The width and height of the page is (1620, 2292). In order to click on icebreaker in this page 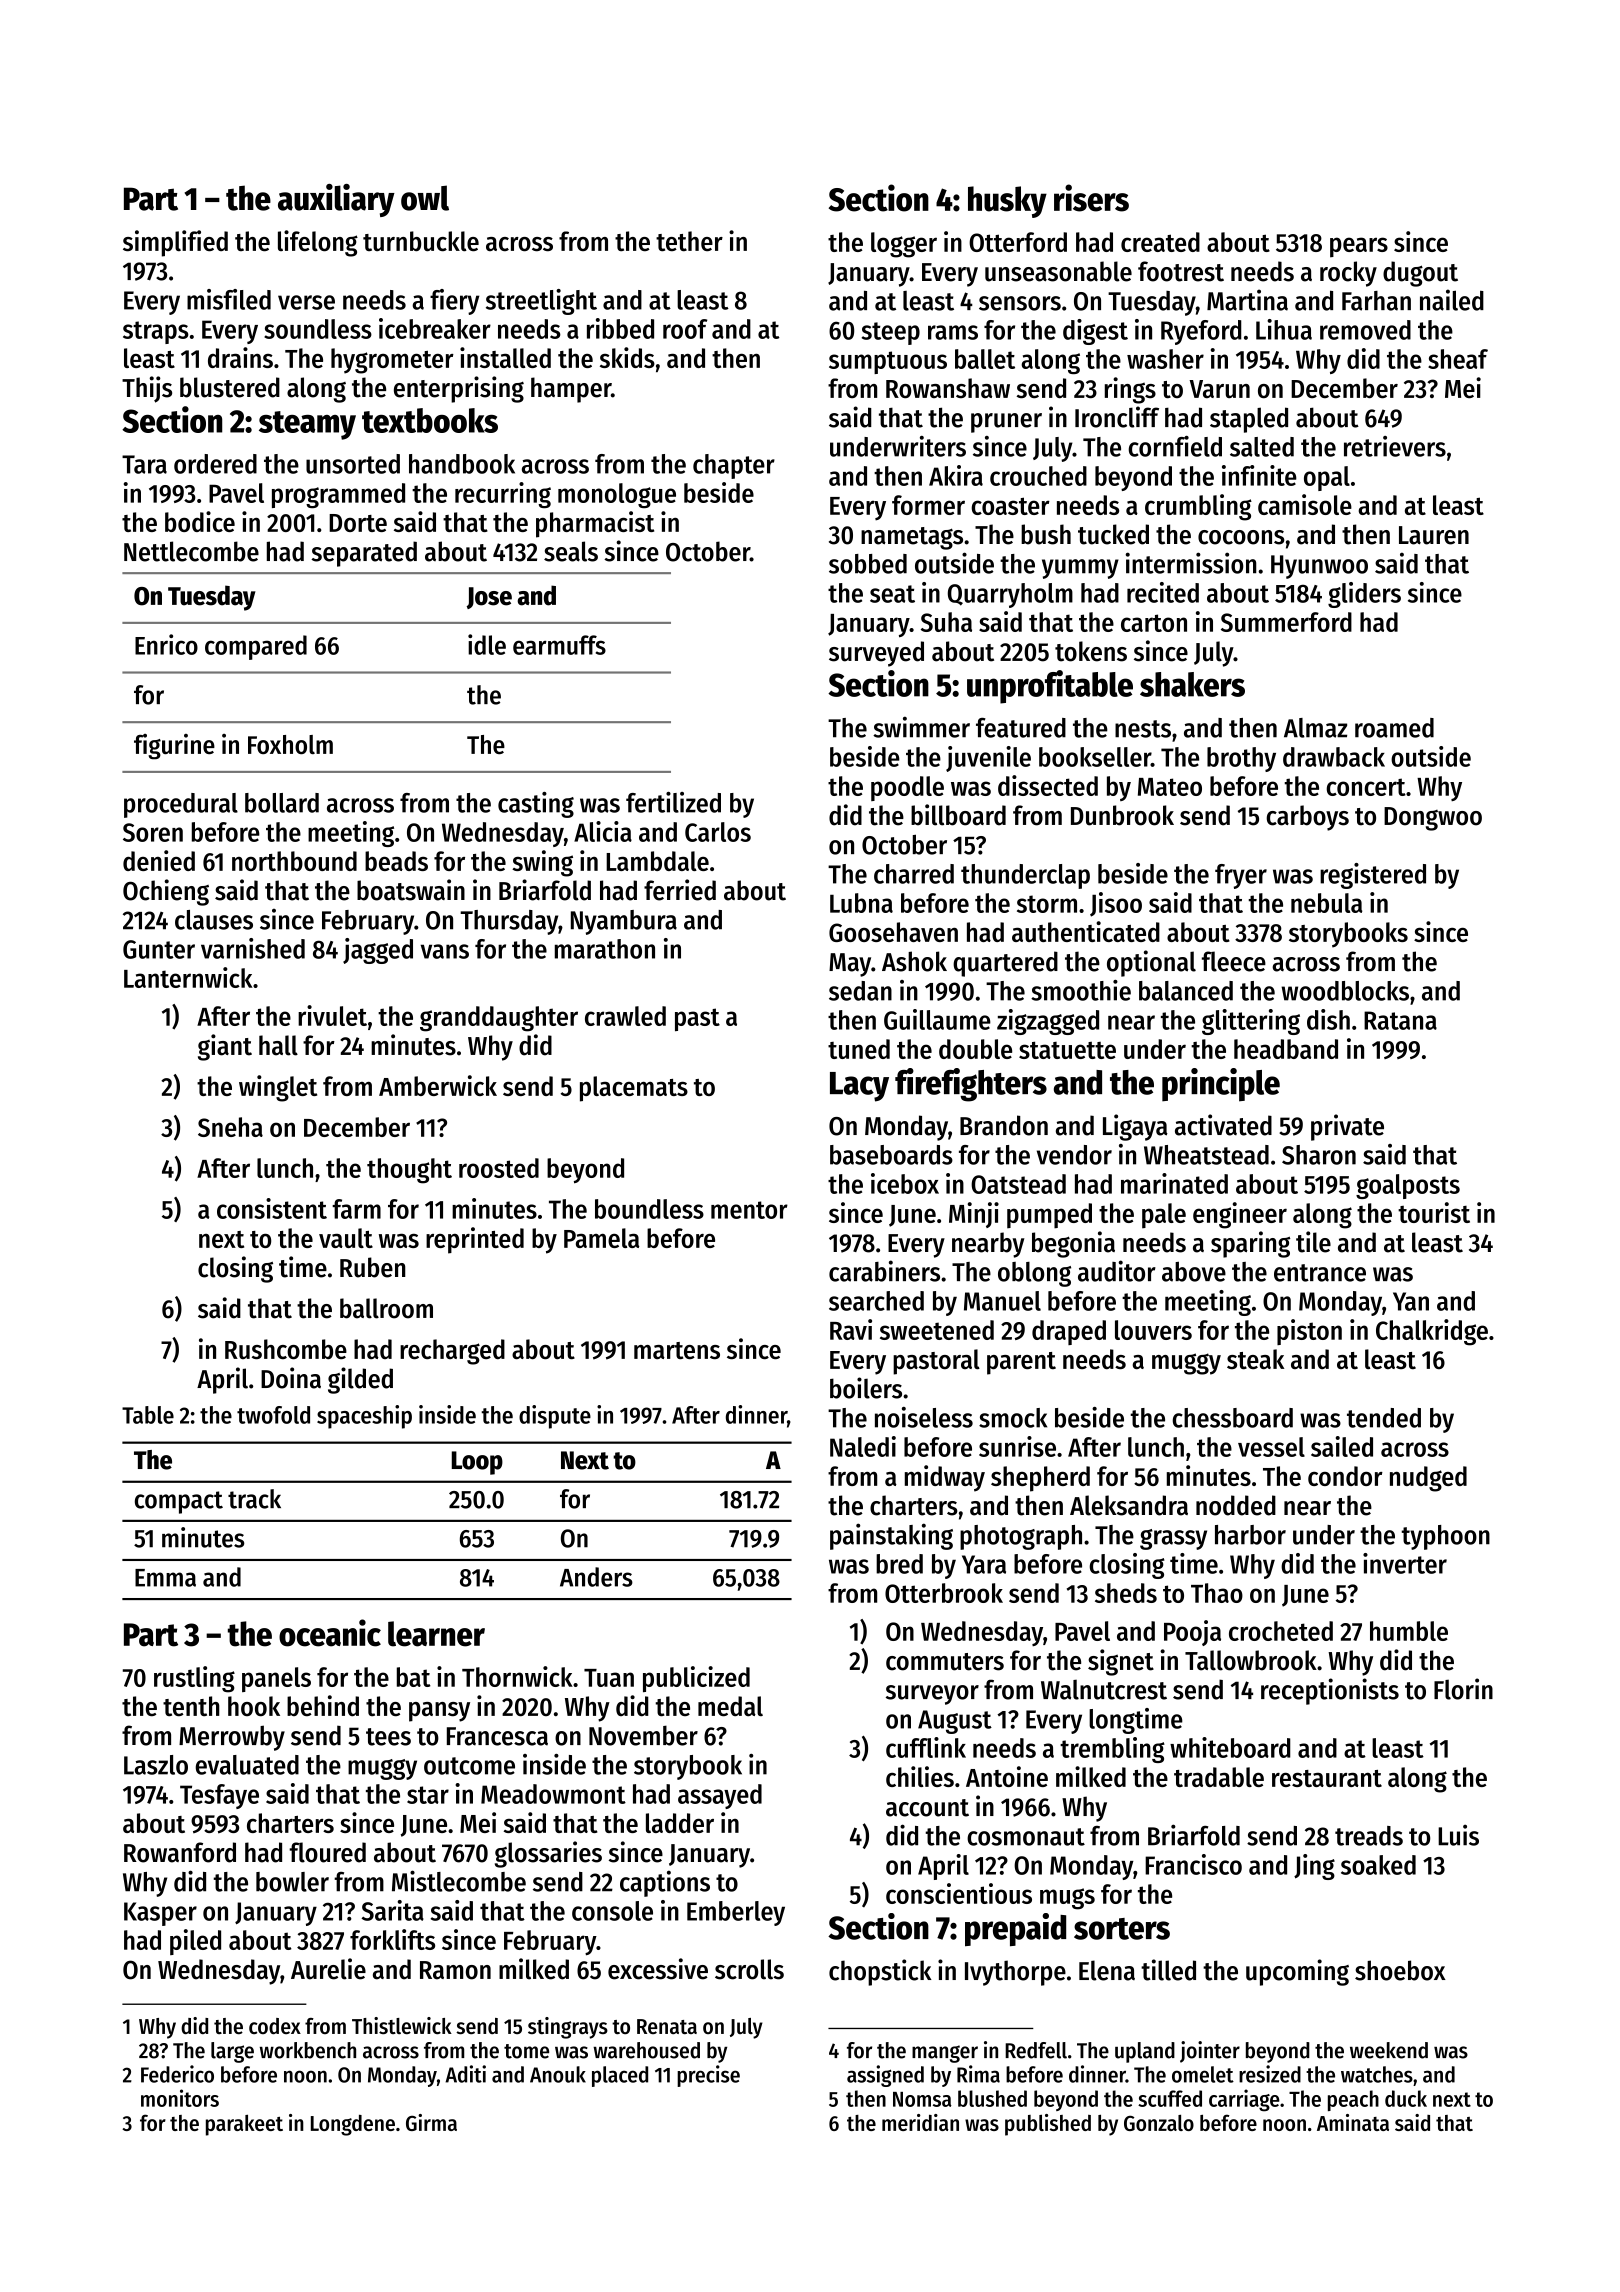, I will do `click(435, 328)`.
